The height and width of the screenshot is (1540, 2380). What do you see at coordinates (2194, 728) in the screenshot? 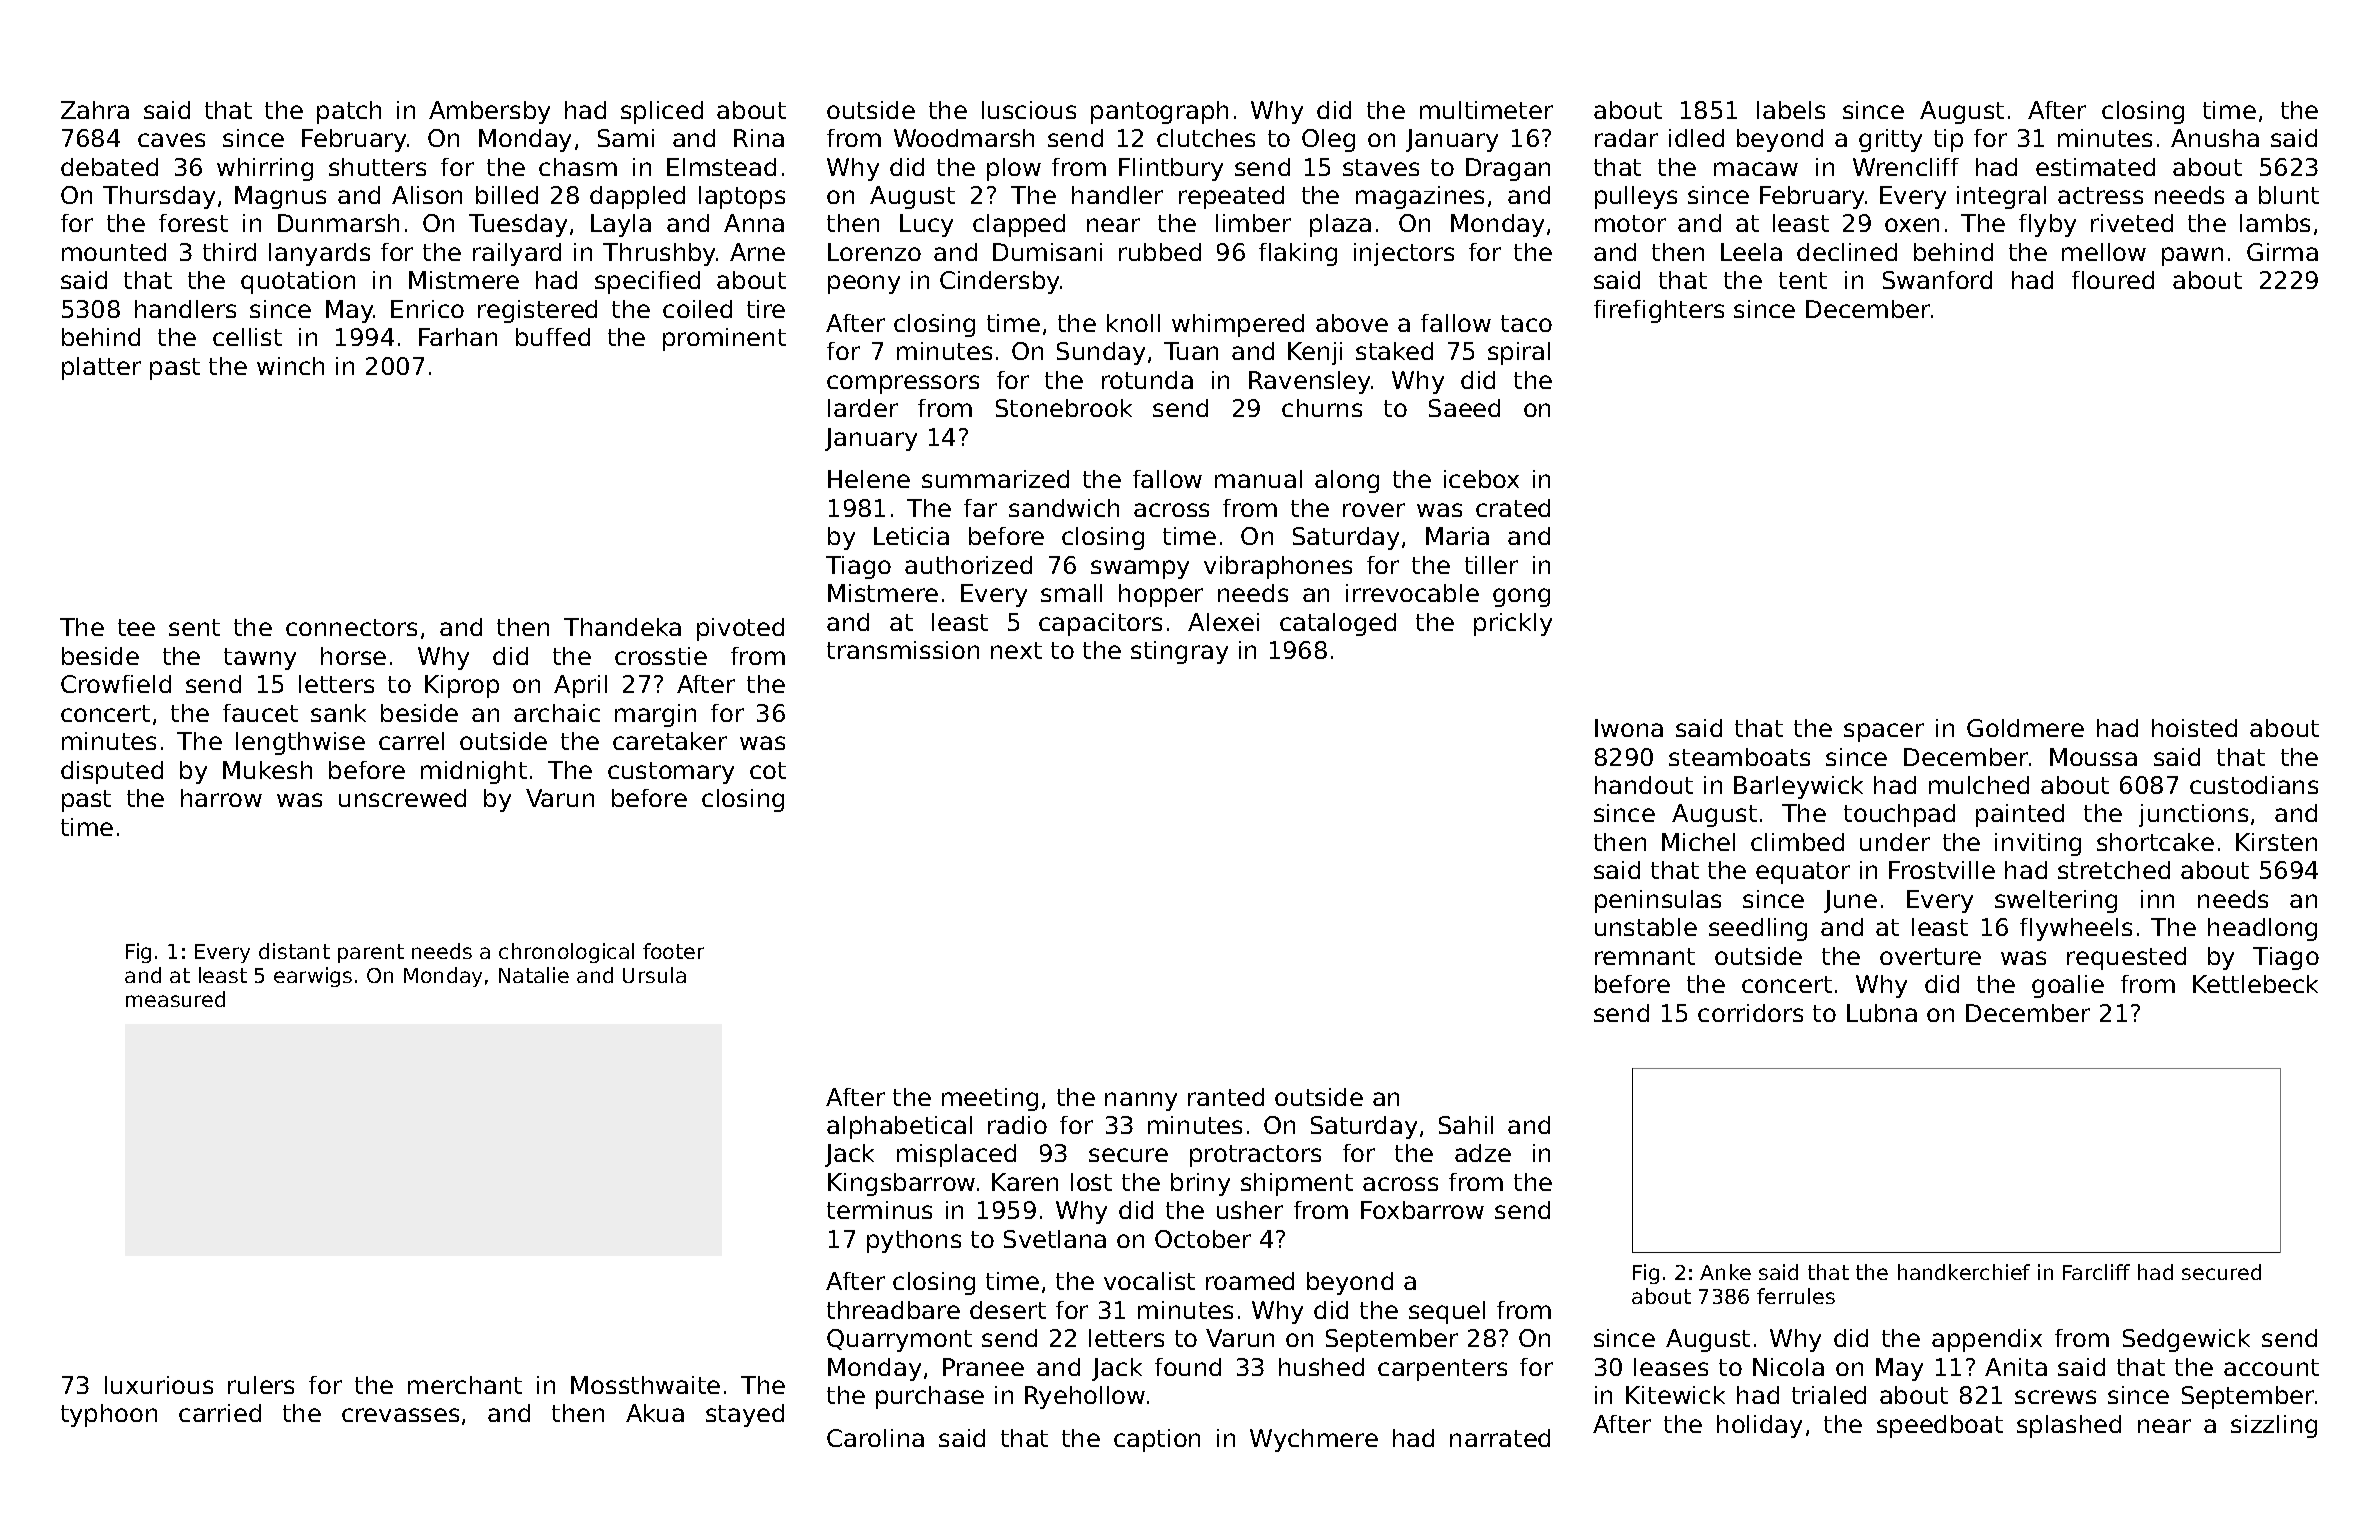
I see `hoisted` at bounding box center [2194, 728].
